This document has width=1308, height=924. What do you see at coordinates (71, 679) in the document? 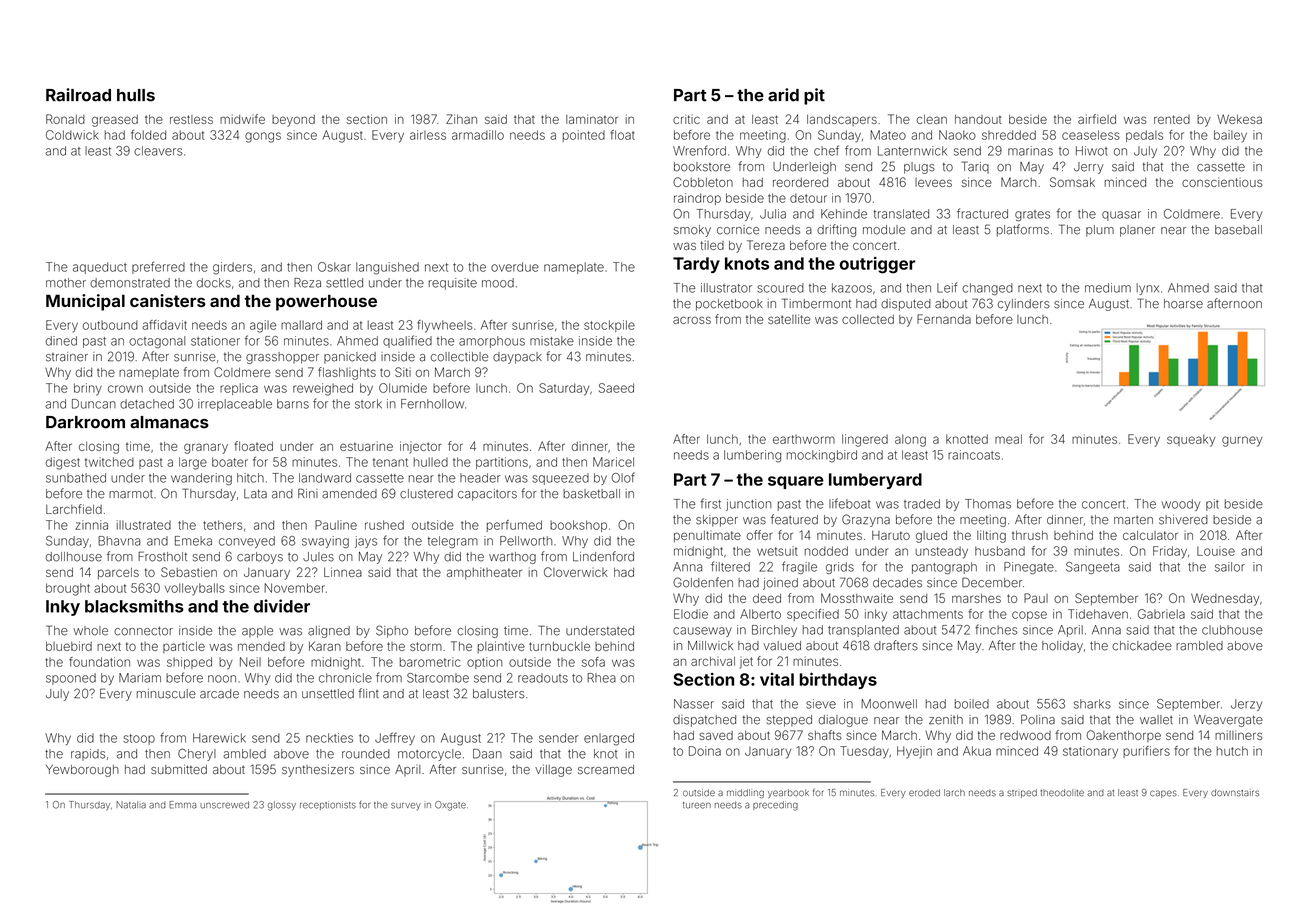
I see `spooned` at bounding box center [71, 679].
